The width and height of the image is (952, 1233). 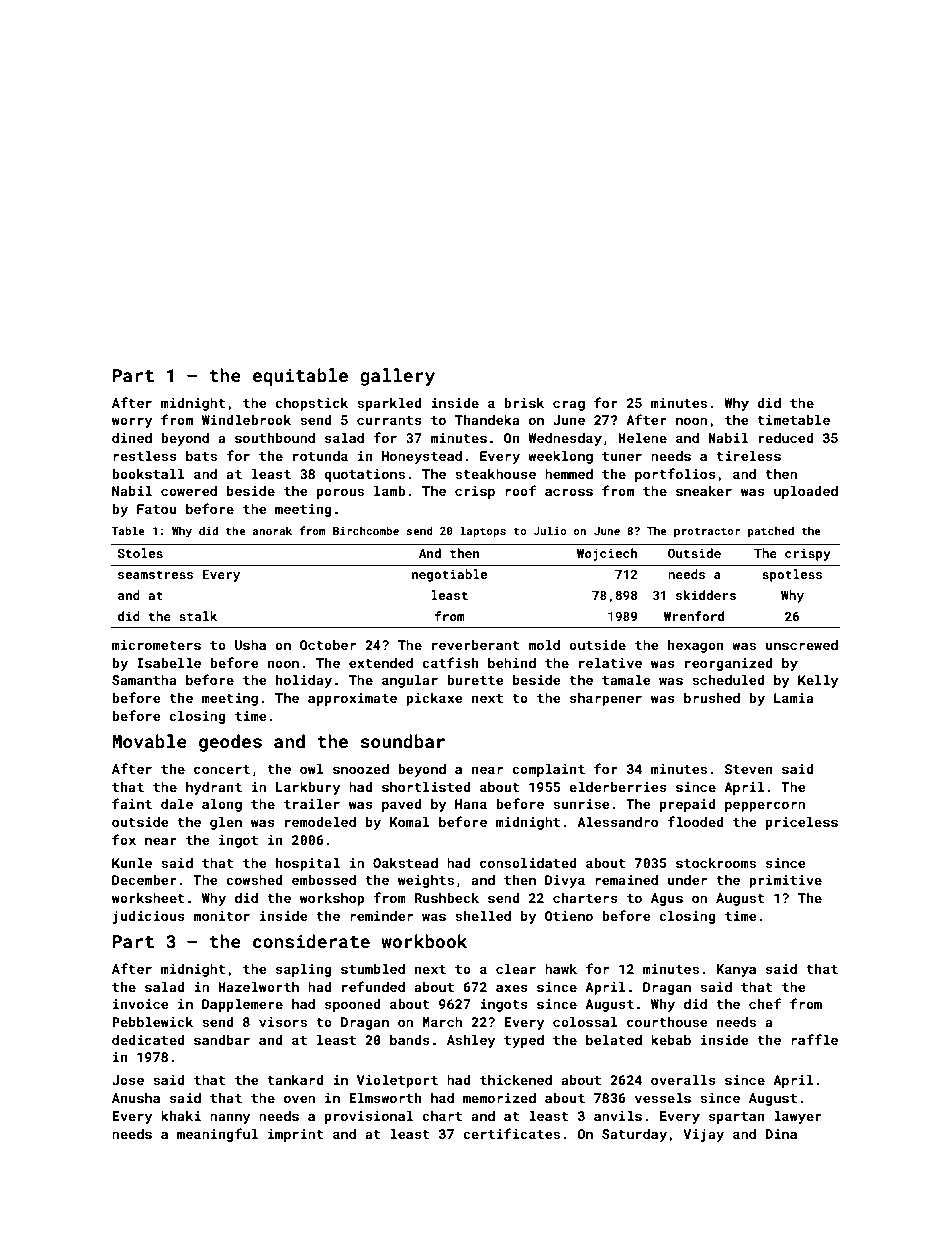 I want to click on stumbled, so click(x=373, y=969).
